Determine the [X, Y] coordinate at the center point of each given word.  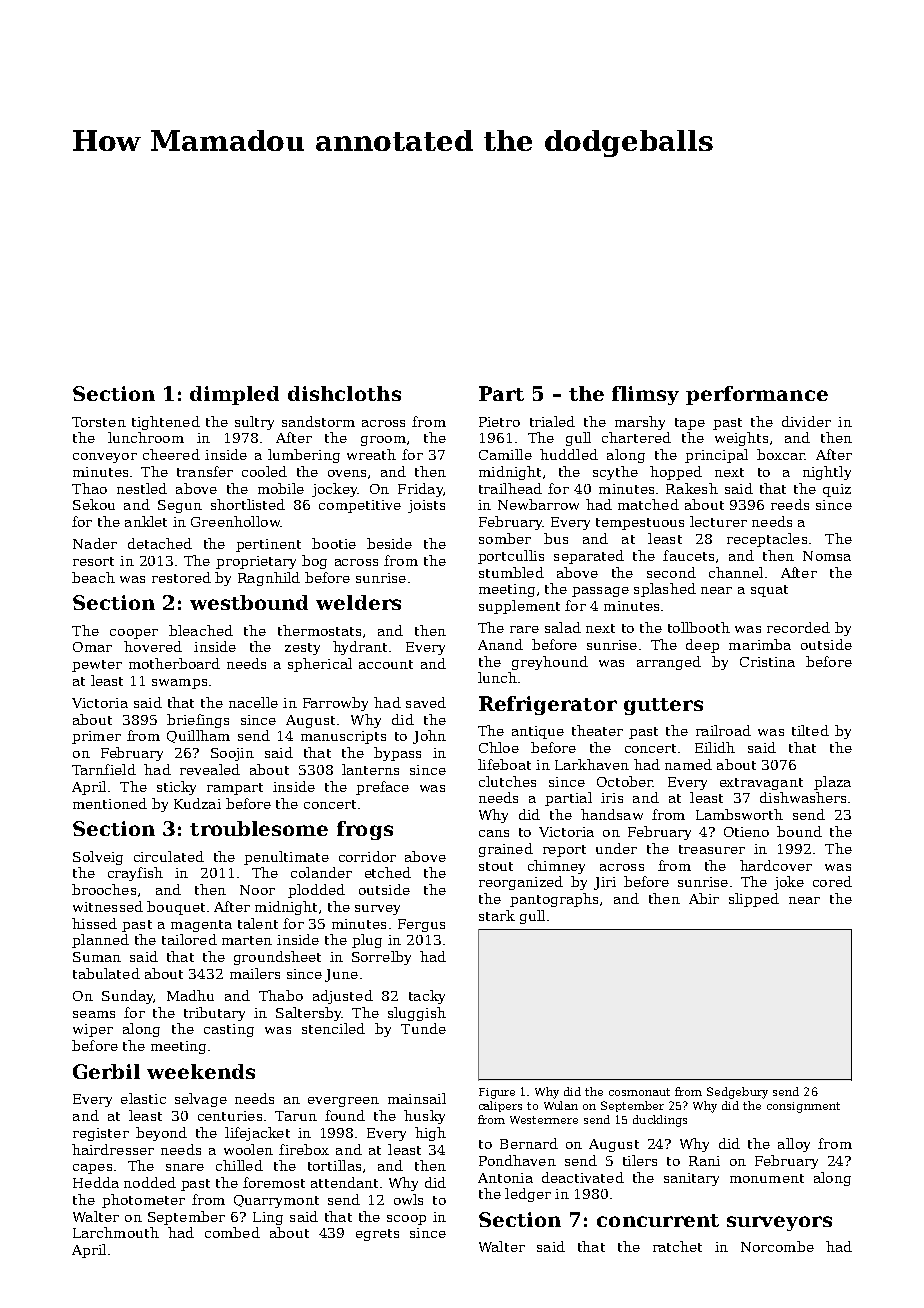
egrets [377, 1235]
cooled [264, 471]
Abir [704, 898]
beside [389, 543]
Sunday [128, 997]
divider [806, 421]
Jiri [605, 883]
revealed [210, 769]
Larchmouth [116, 1232]
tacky [427, 997]
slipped [754, 900]
